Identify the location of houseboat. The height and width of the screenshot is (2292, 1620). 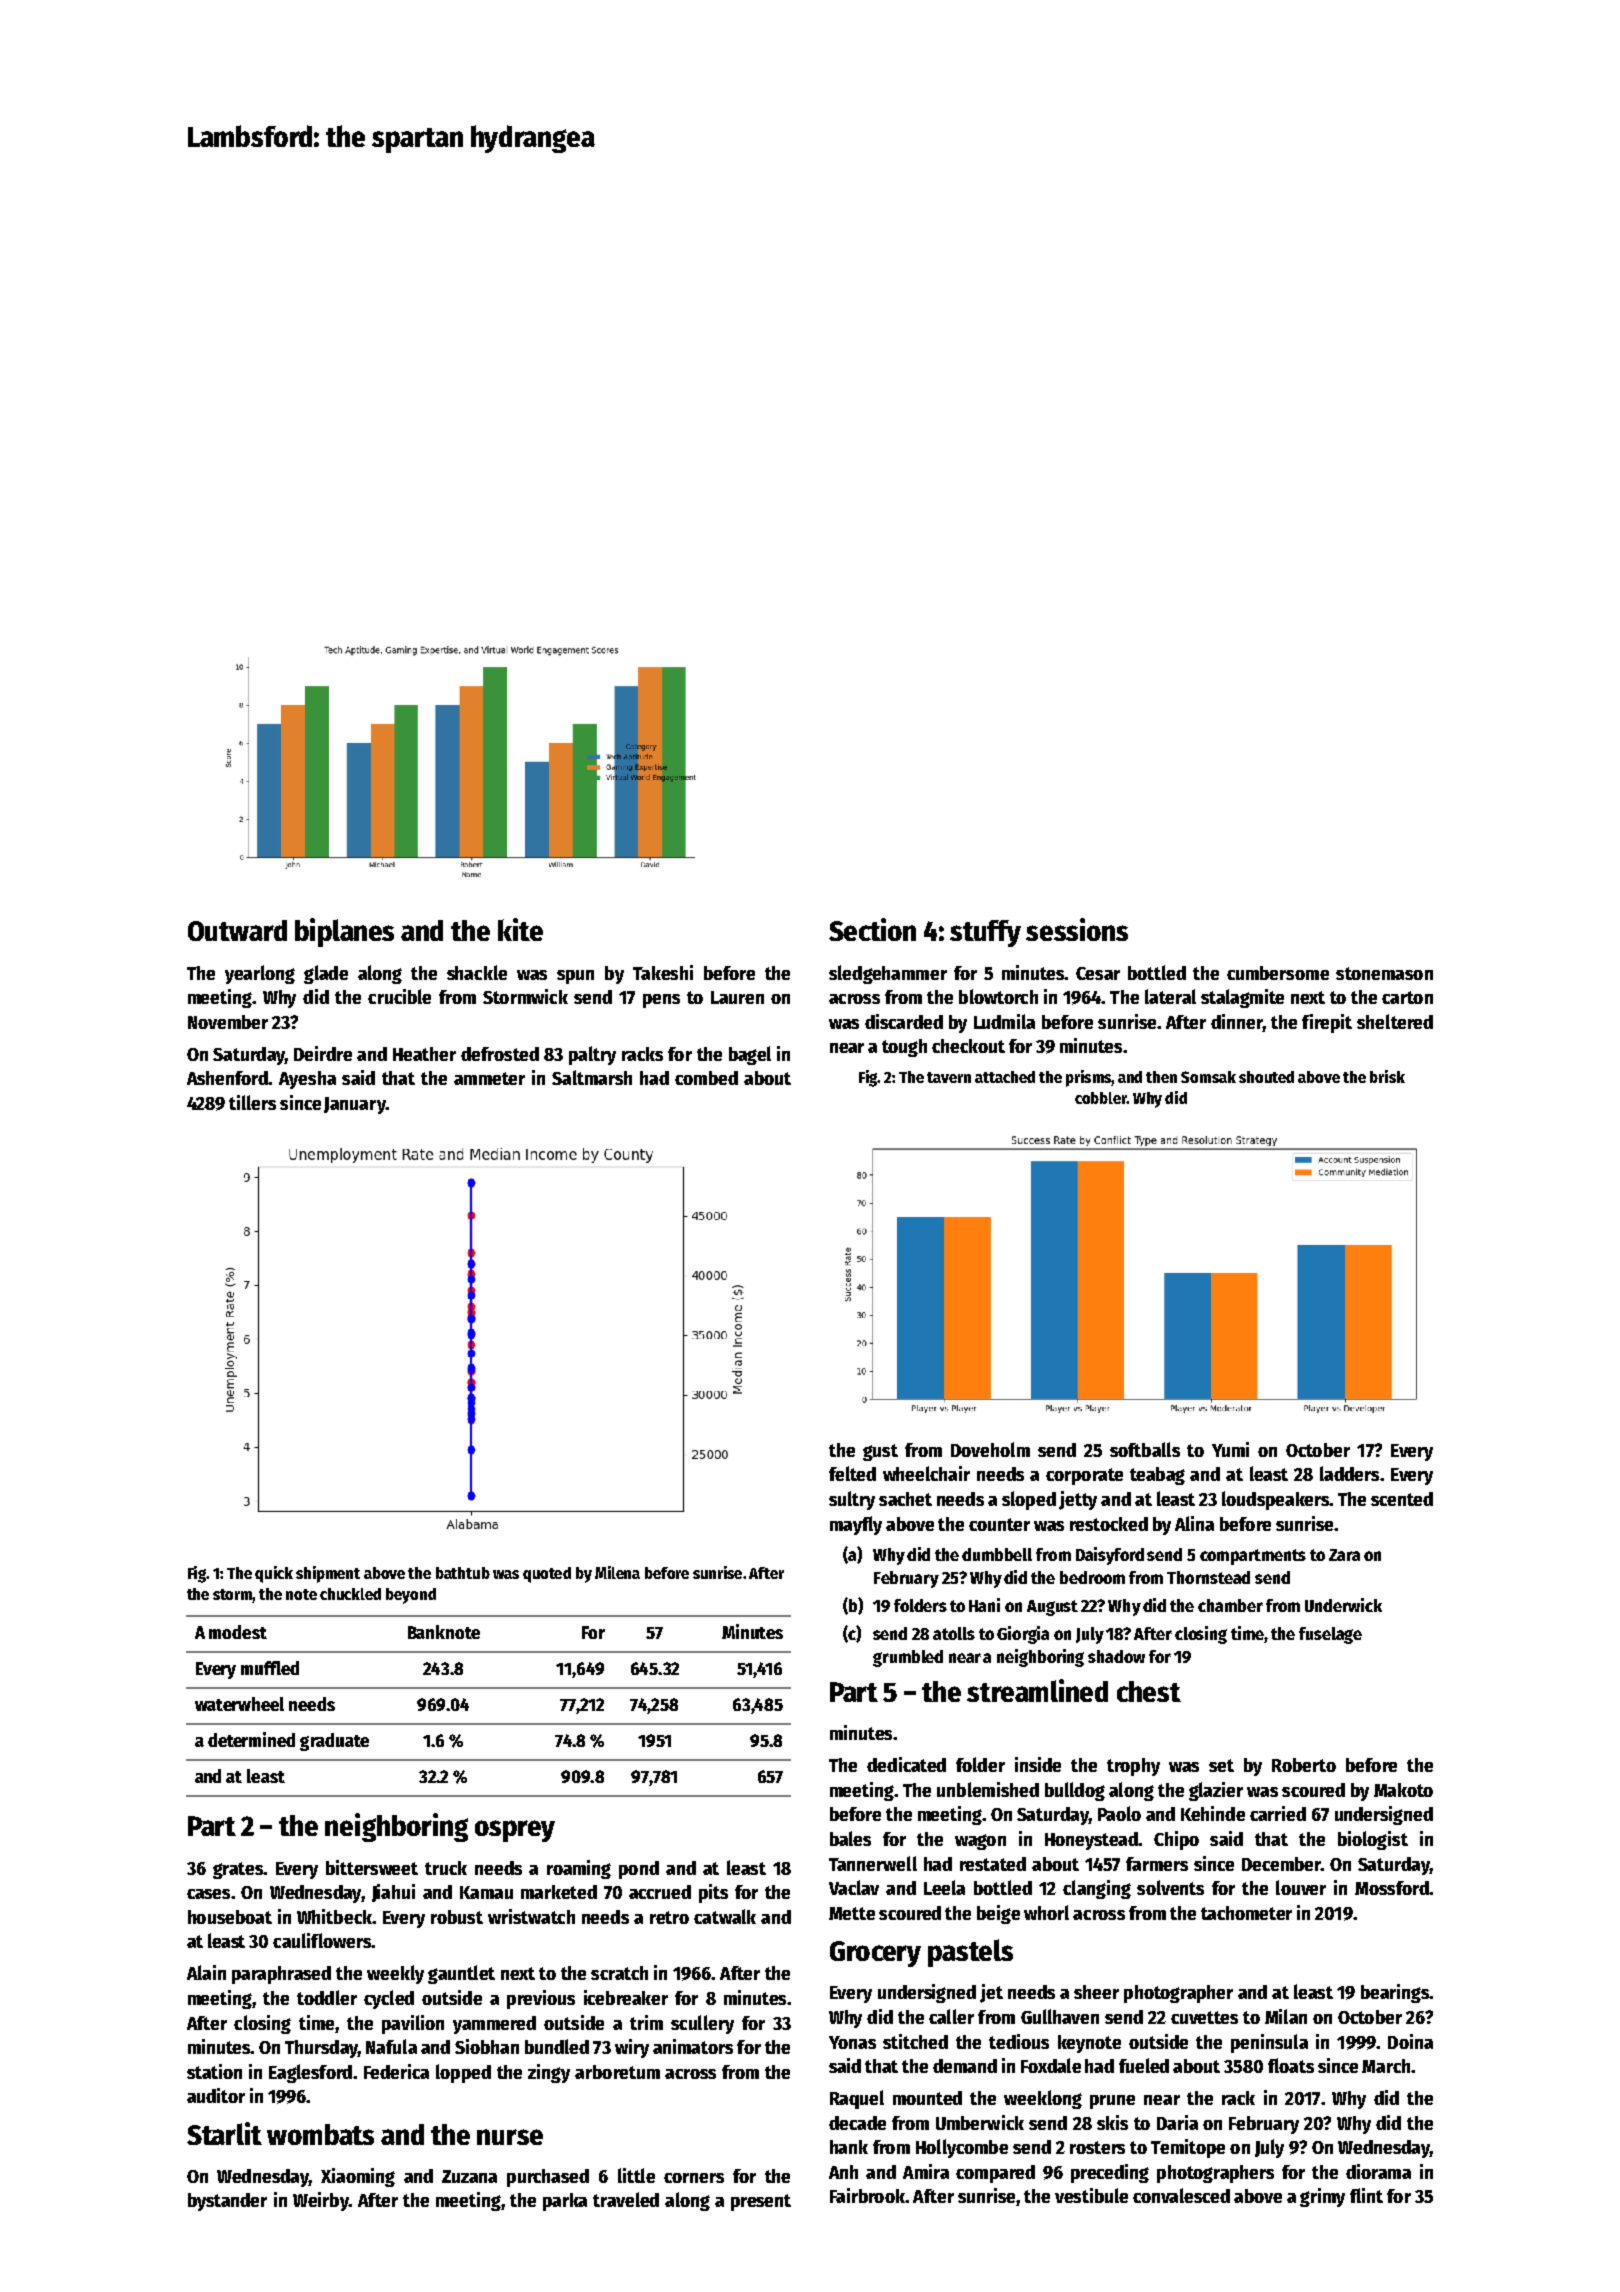
(230, 1917).
